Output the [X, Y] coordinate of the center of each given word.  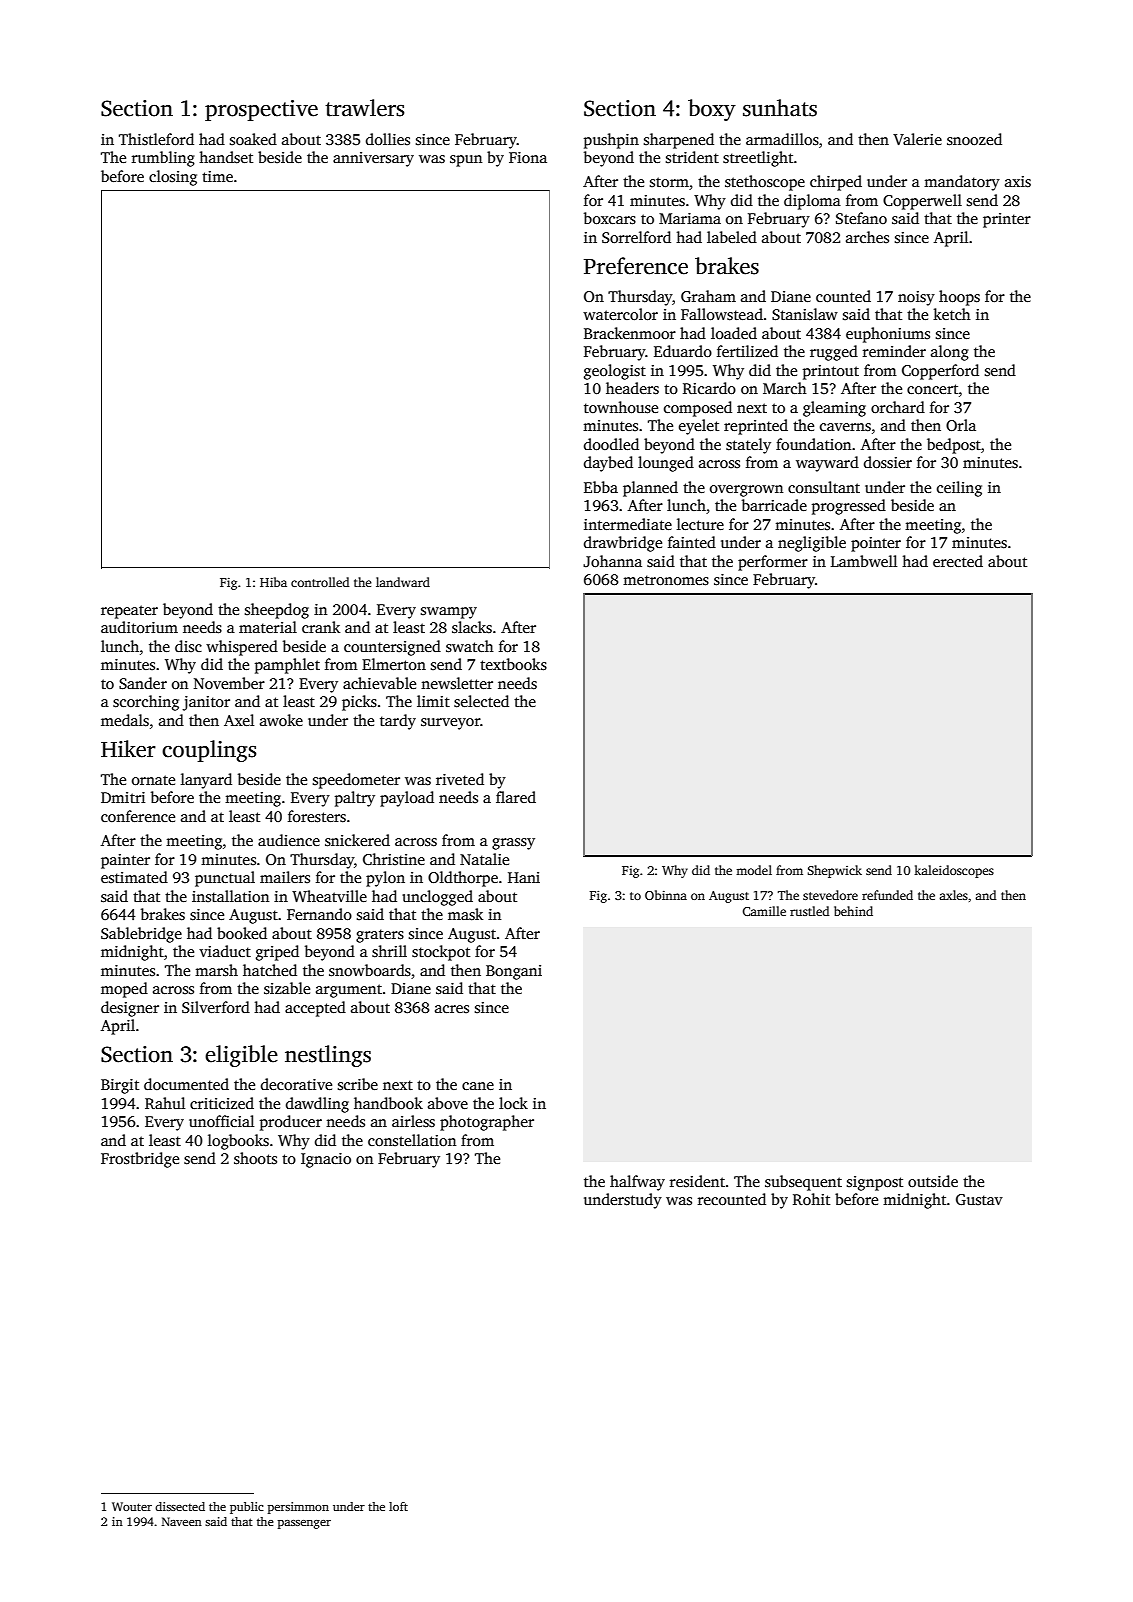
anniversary [373, 159]
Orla [961, 425]
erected [958, 561]
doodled [611, 444]
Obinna [666, 895]
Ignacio [326, 1160]
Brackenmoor [630, 333]
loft [398, 1506]
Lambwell [864, 561]
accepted [315, 1009]
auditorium [139, 627]
